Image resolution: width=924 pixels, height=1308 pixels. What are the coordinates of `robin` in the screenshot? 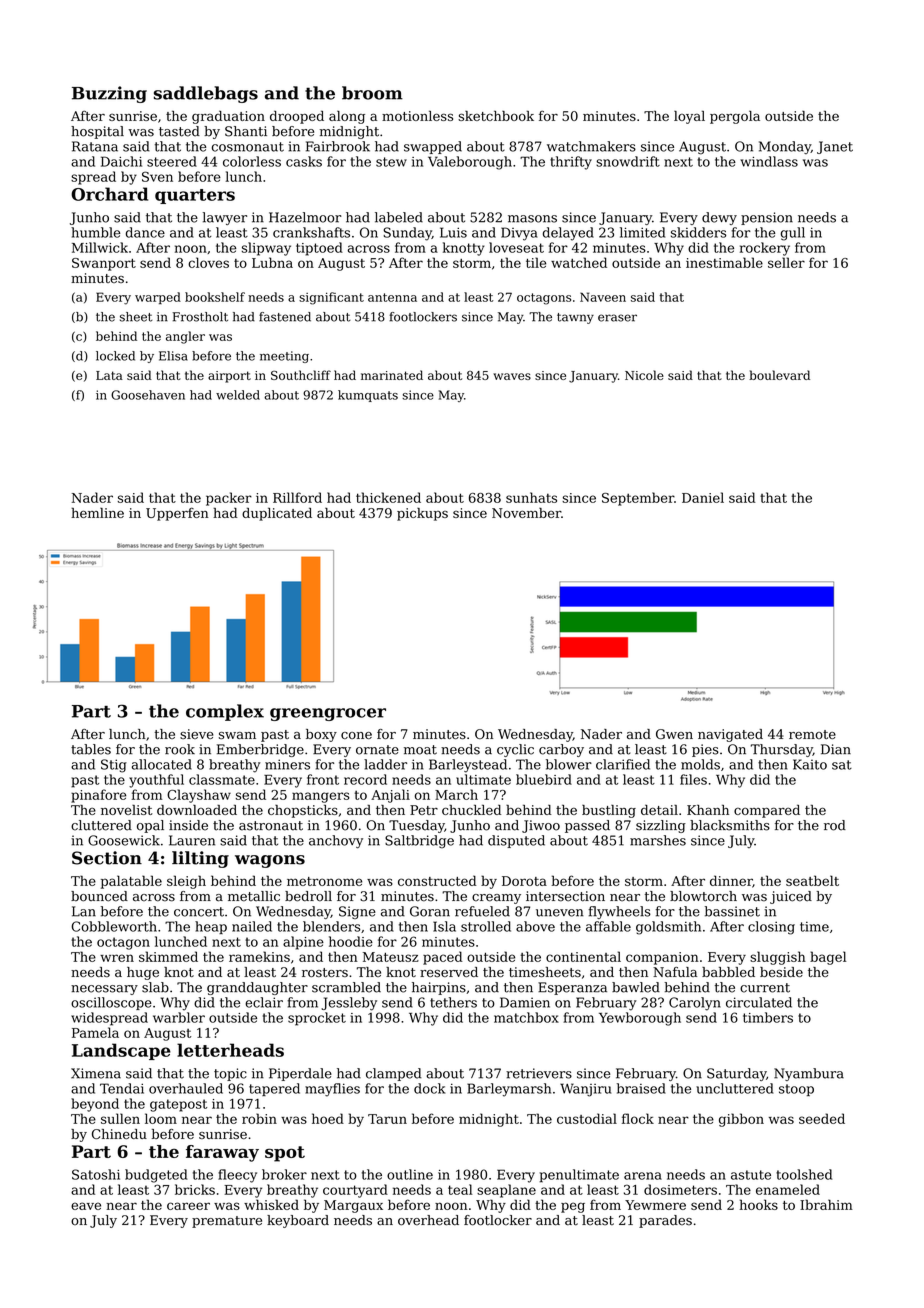 It's located at (259, 1118).
